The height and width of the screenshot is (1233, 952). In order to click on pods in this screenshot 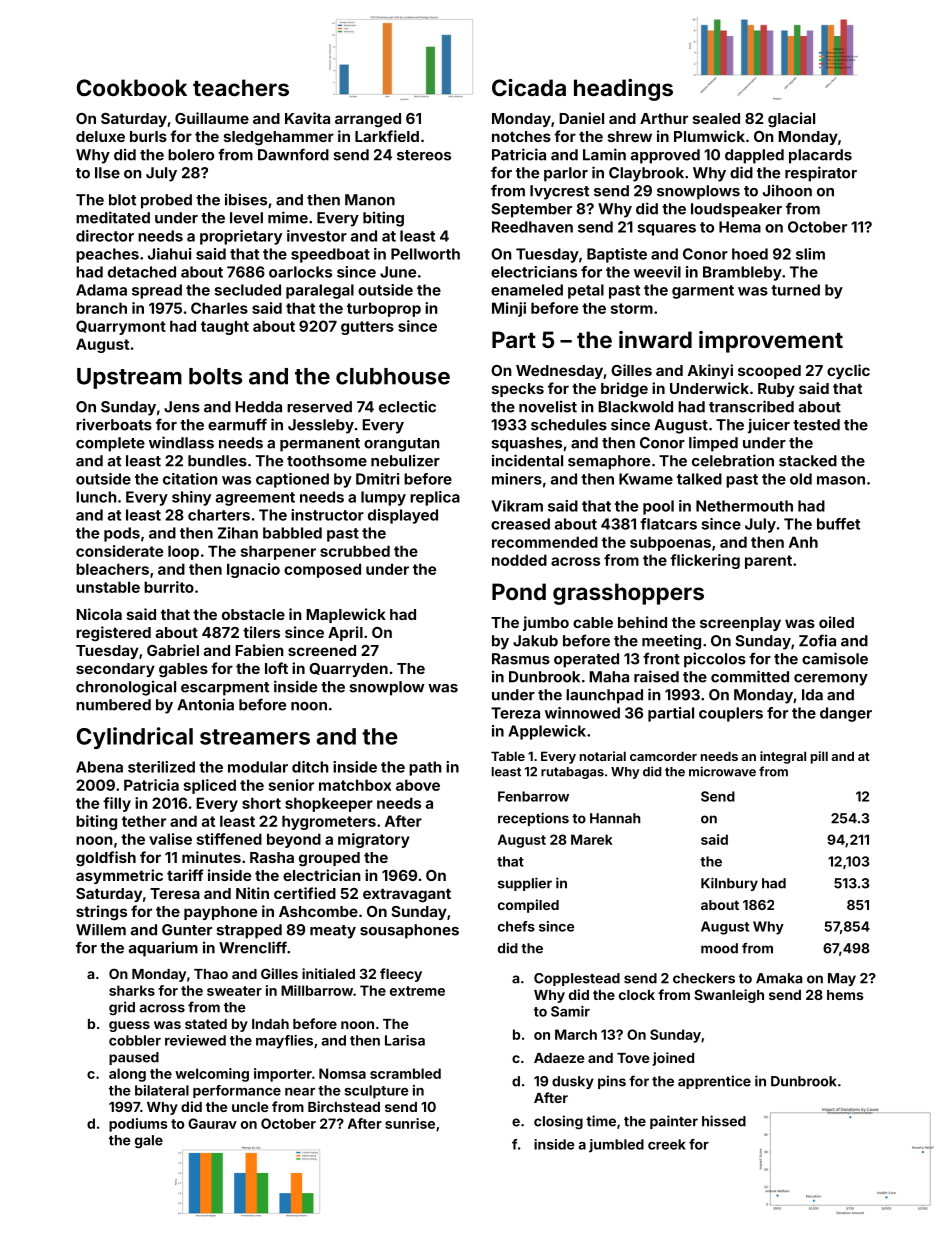, I will do `click(122, 534)`.
